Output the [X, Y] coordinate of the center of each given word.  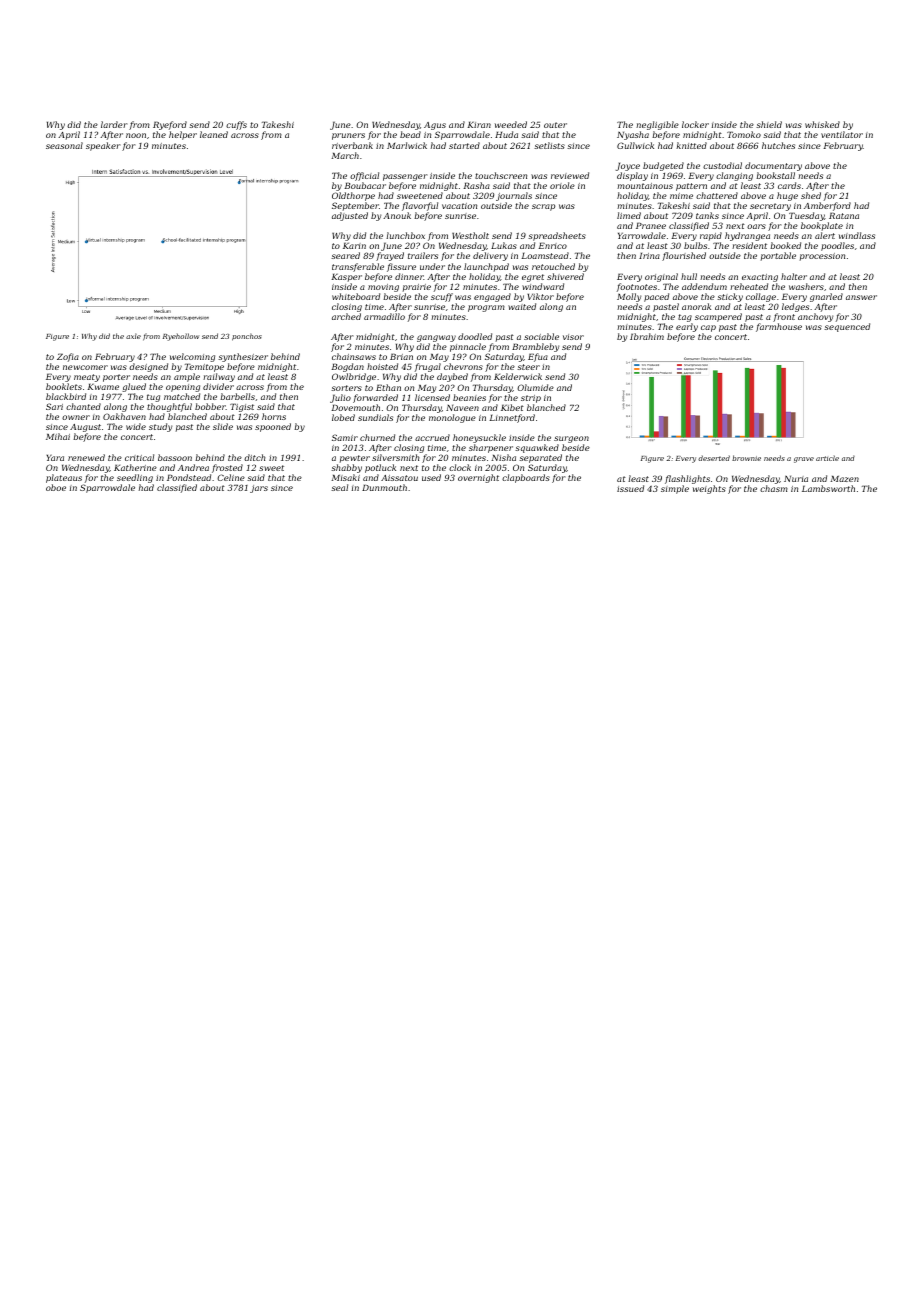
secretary [770, 207]
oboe [56, 487]
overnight [478, 478]
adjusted [350, 216]
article [827, 458]
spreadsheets [557, 236]
